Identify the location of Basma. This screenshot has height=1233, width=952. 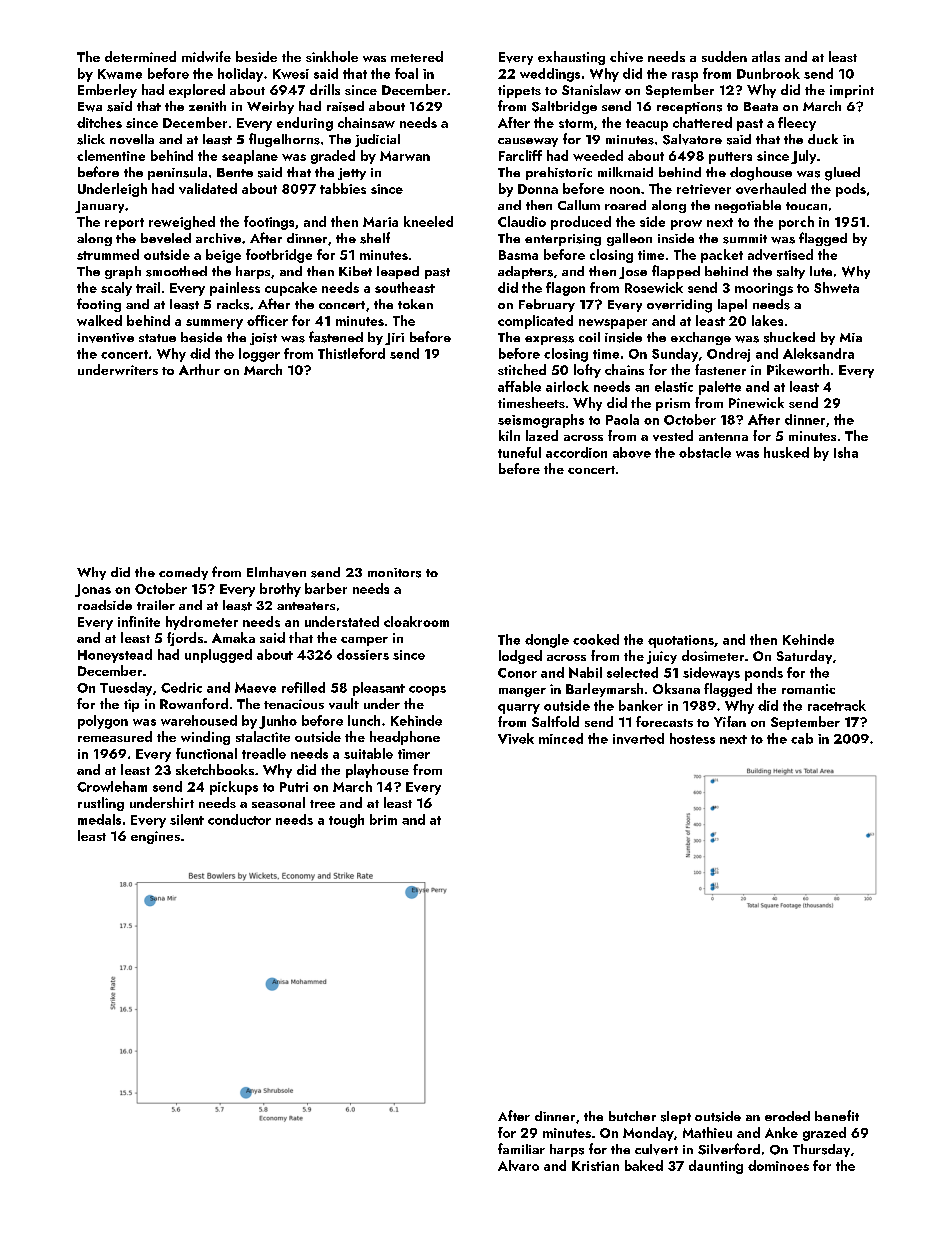
(518, 255).
